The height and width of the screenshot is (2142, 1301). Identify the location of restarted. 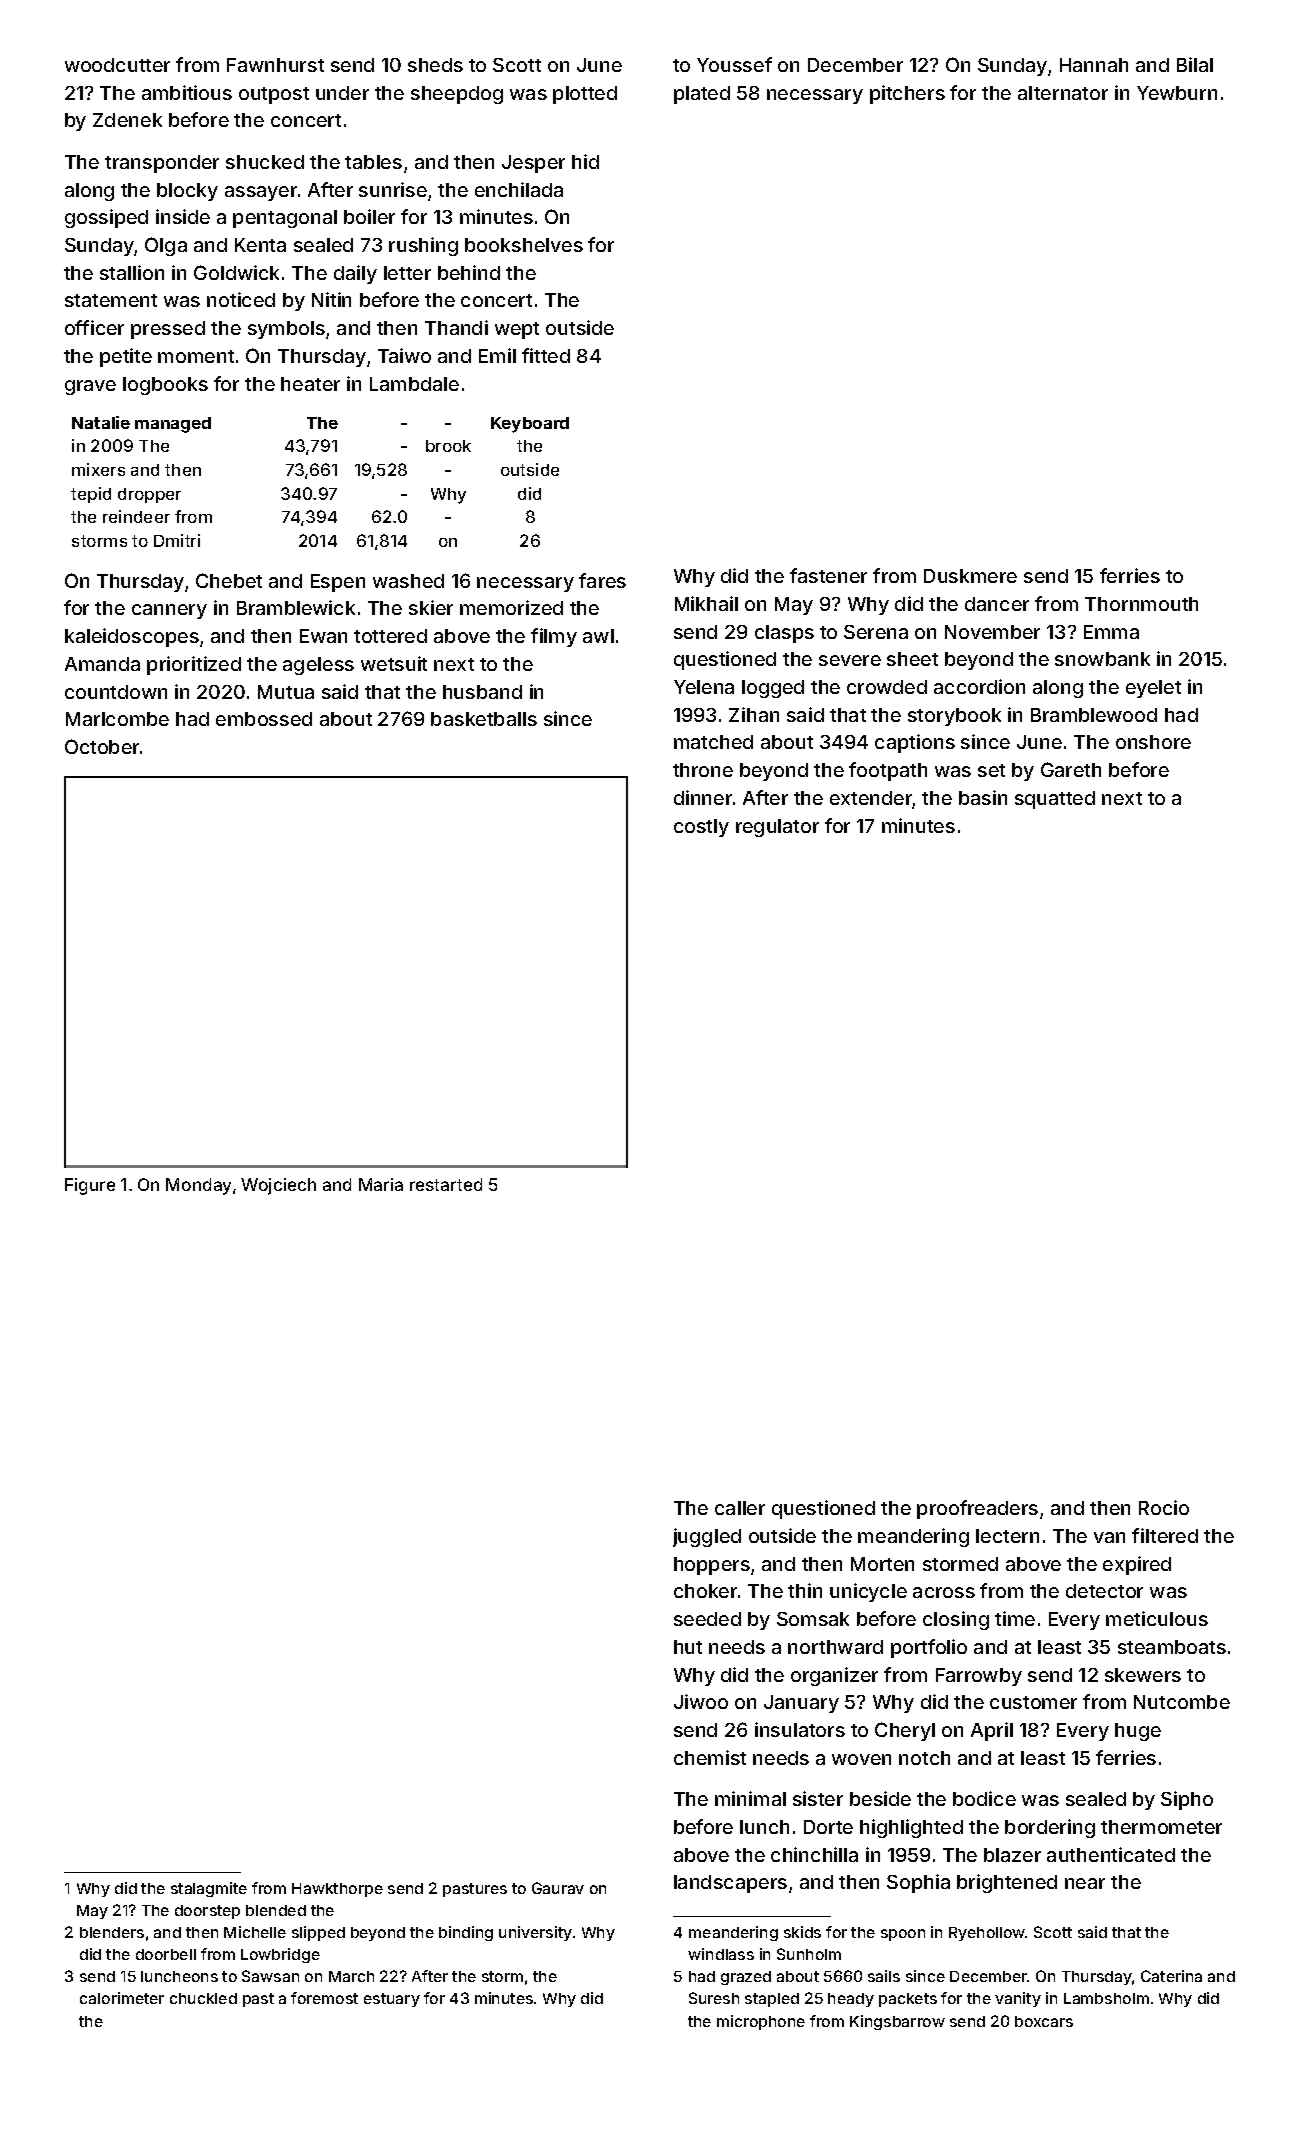
(446, 1184).
